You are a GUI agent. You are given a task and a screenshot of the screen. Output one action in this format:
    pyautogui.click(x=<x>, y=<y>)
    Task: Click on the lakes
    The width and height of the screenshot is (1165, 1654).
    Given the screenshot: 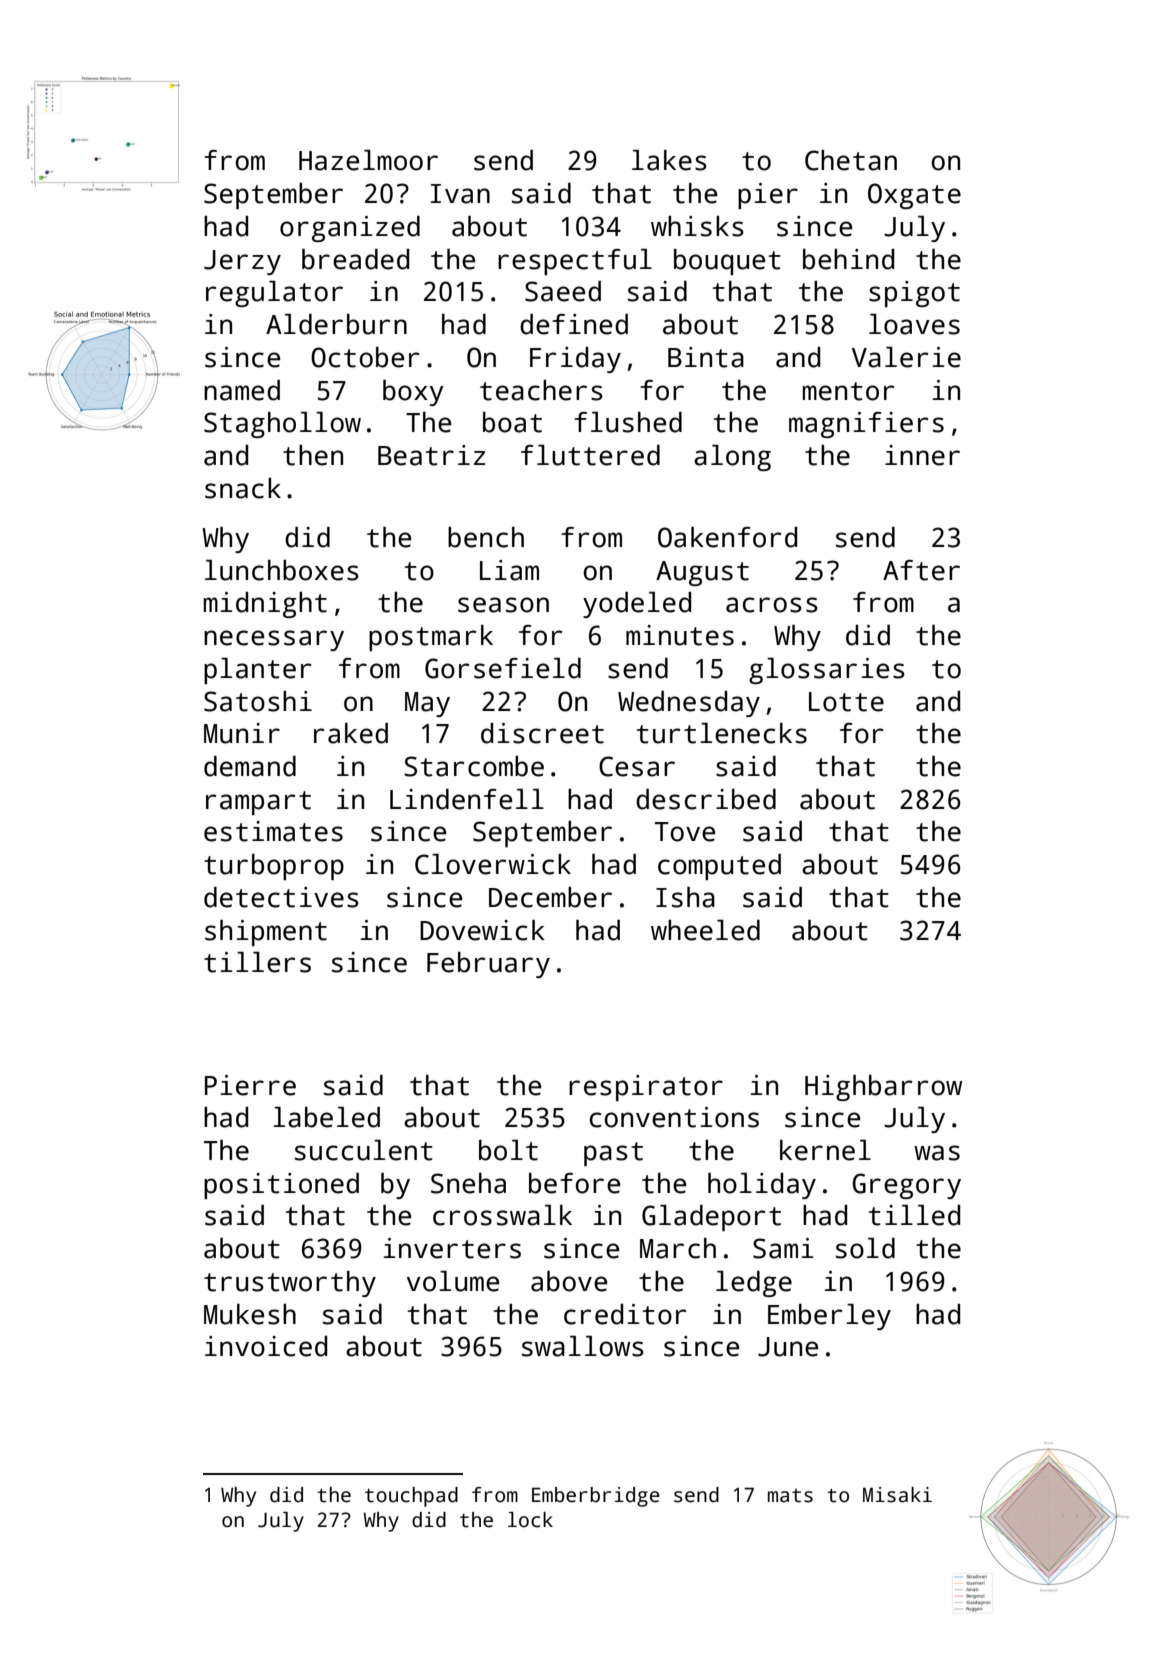 What is the action you would take?
    pyautogui.click(x=669, y=160)
